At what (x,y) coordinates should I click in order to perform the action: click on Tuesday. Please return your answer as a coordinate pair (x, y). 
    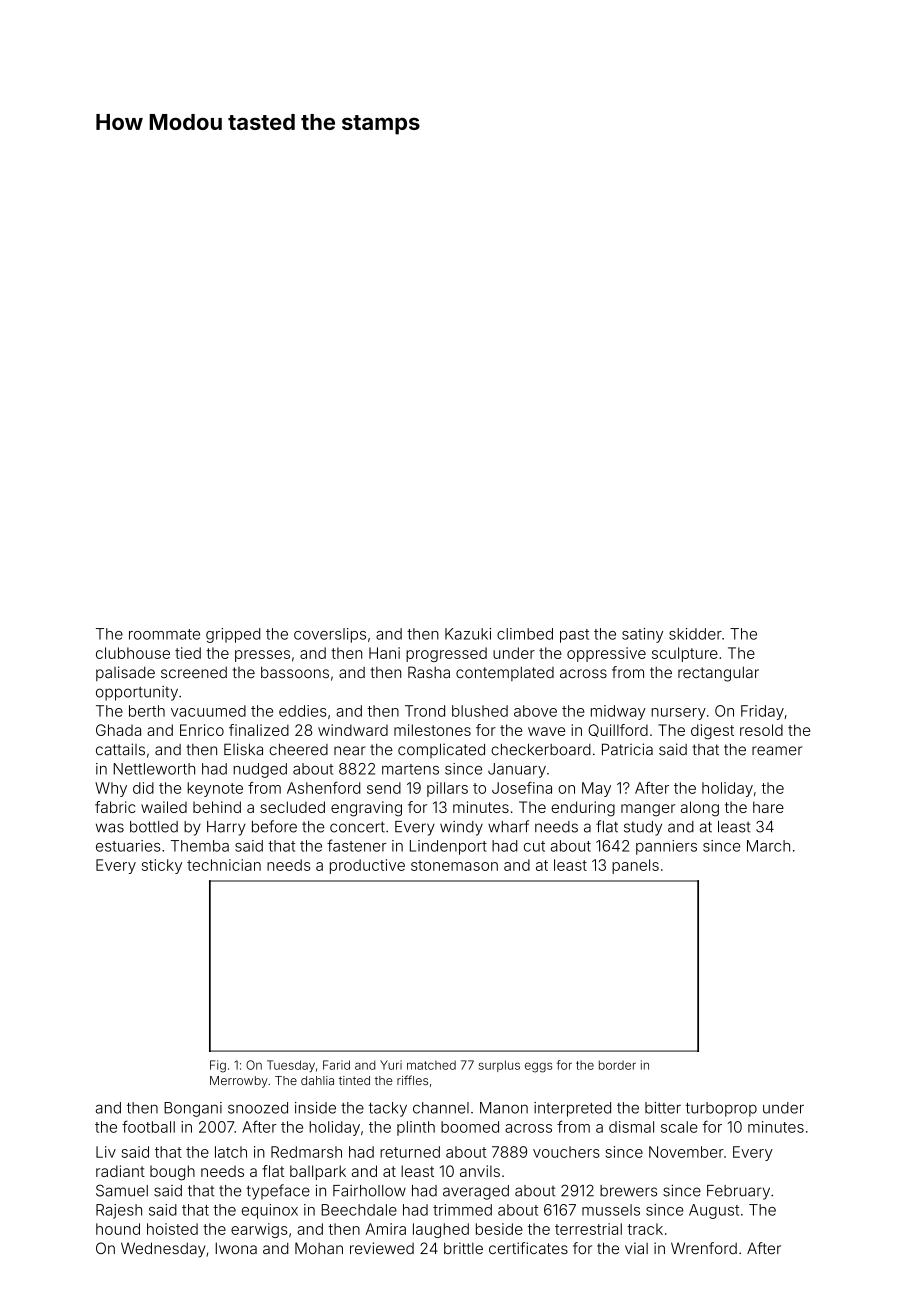
    Looking at the image, I should click on (291, 1066).
